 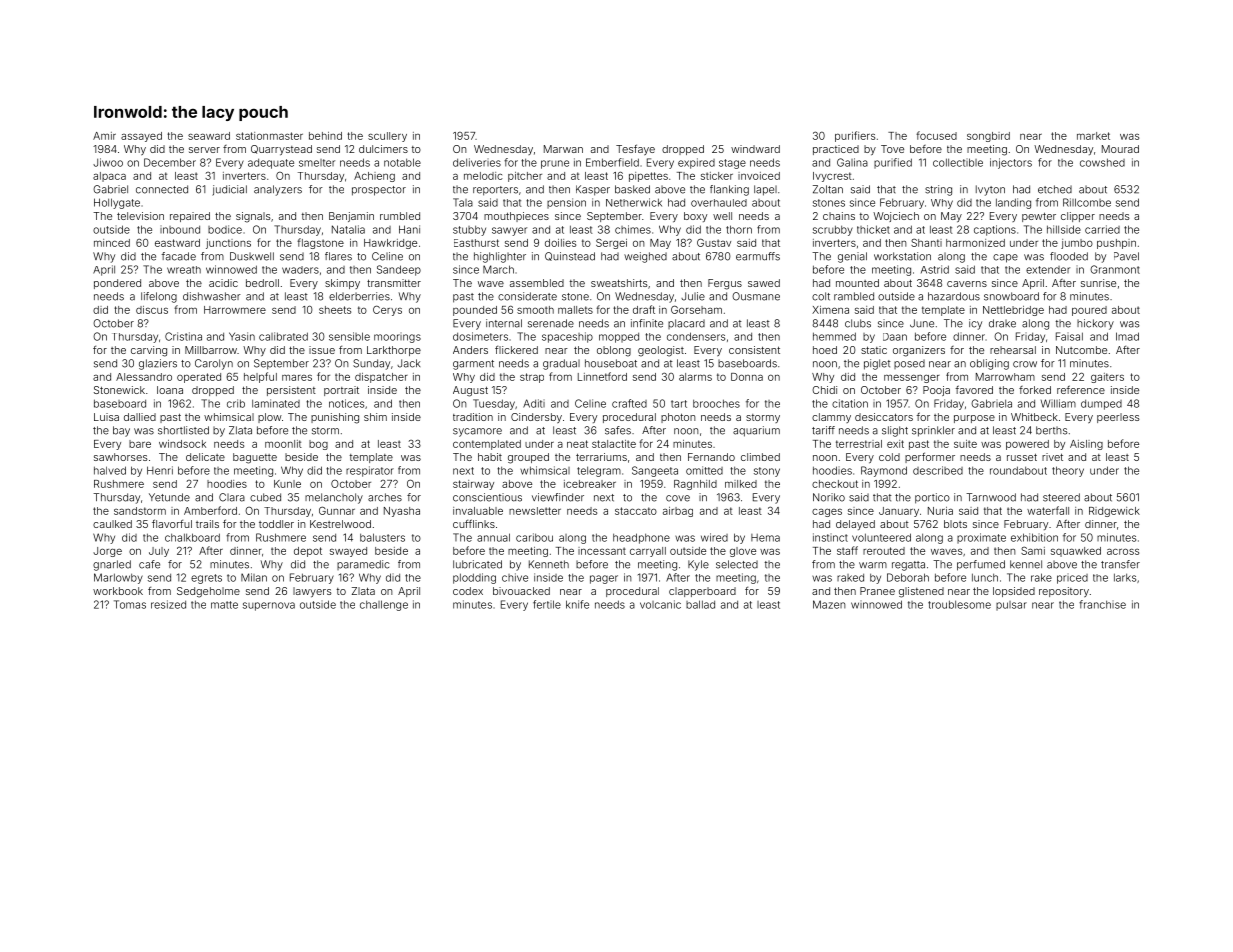 What do you see at coordinates (716, 403) in the screenshot?
I see `brooches` at bounding box center [716, 403].
